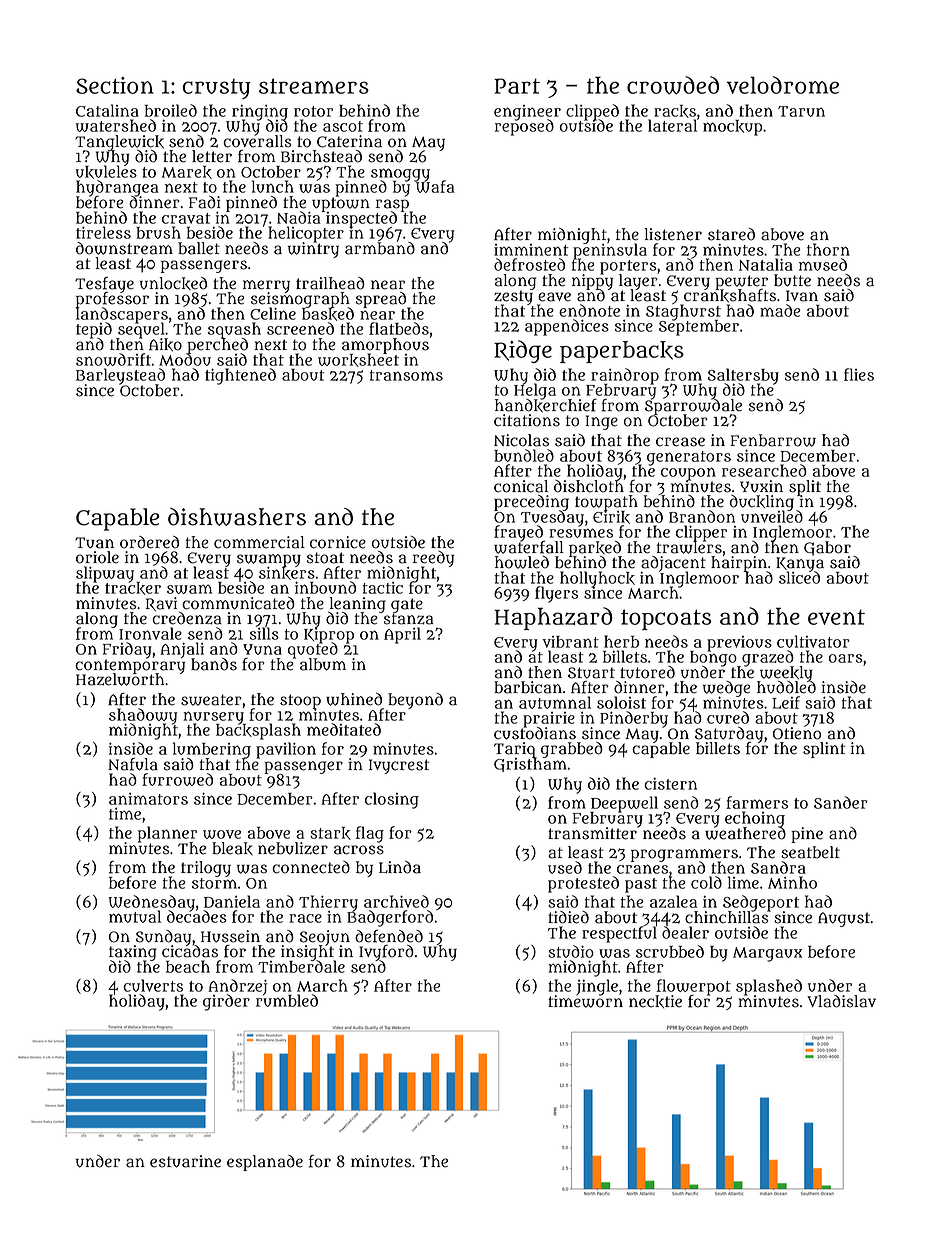  I want to click on citations, so click(527, 420).
